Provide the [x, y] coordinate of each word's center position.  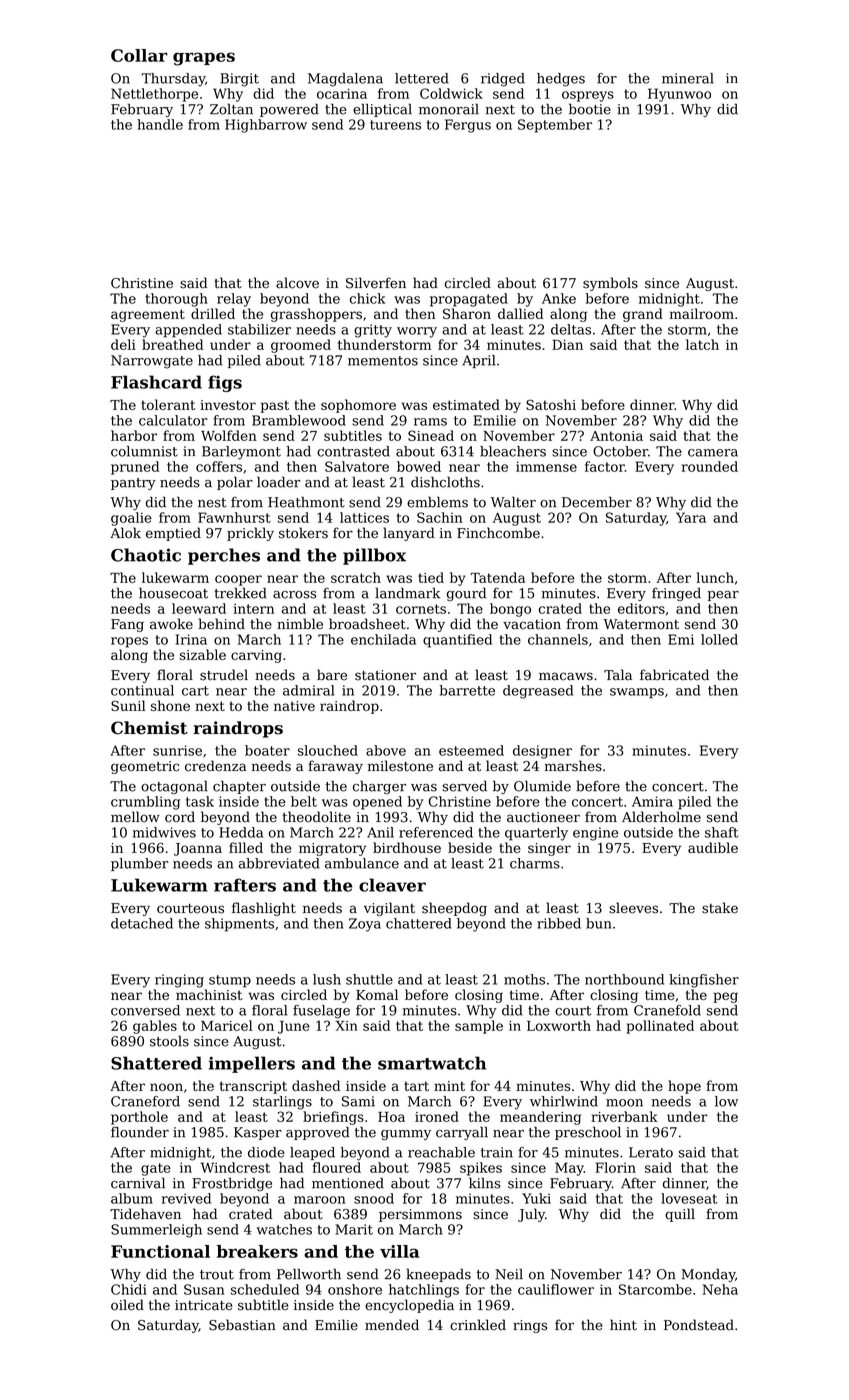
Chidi [129, 1289]
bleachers [513, 451]
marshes [573, 766]
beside [470, 847]
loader [279, 482]
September [555, 126]
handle [160, 124]
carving [256, 656]
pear [723, 596]
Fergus [468, 126]
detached [142, 923]
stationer [385, 675]
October [620, 451]
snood [374, 1198]
